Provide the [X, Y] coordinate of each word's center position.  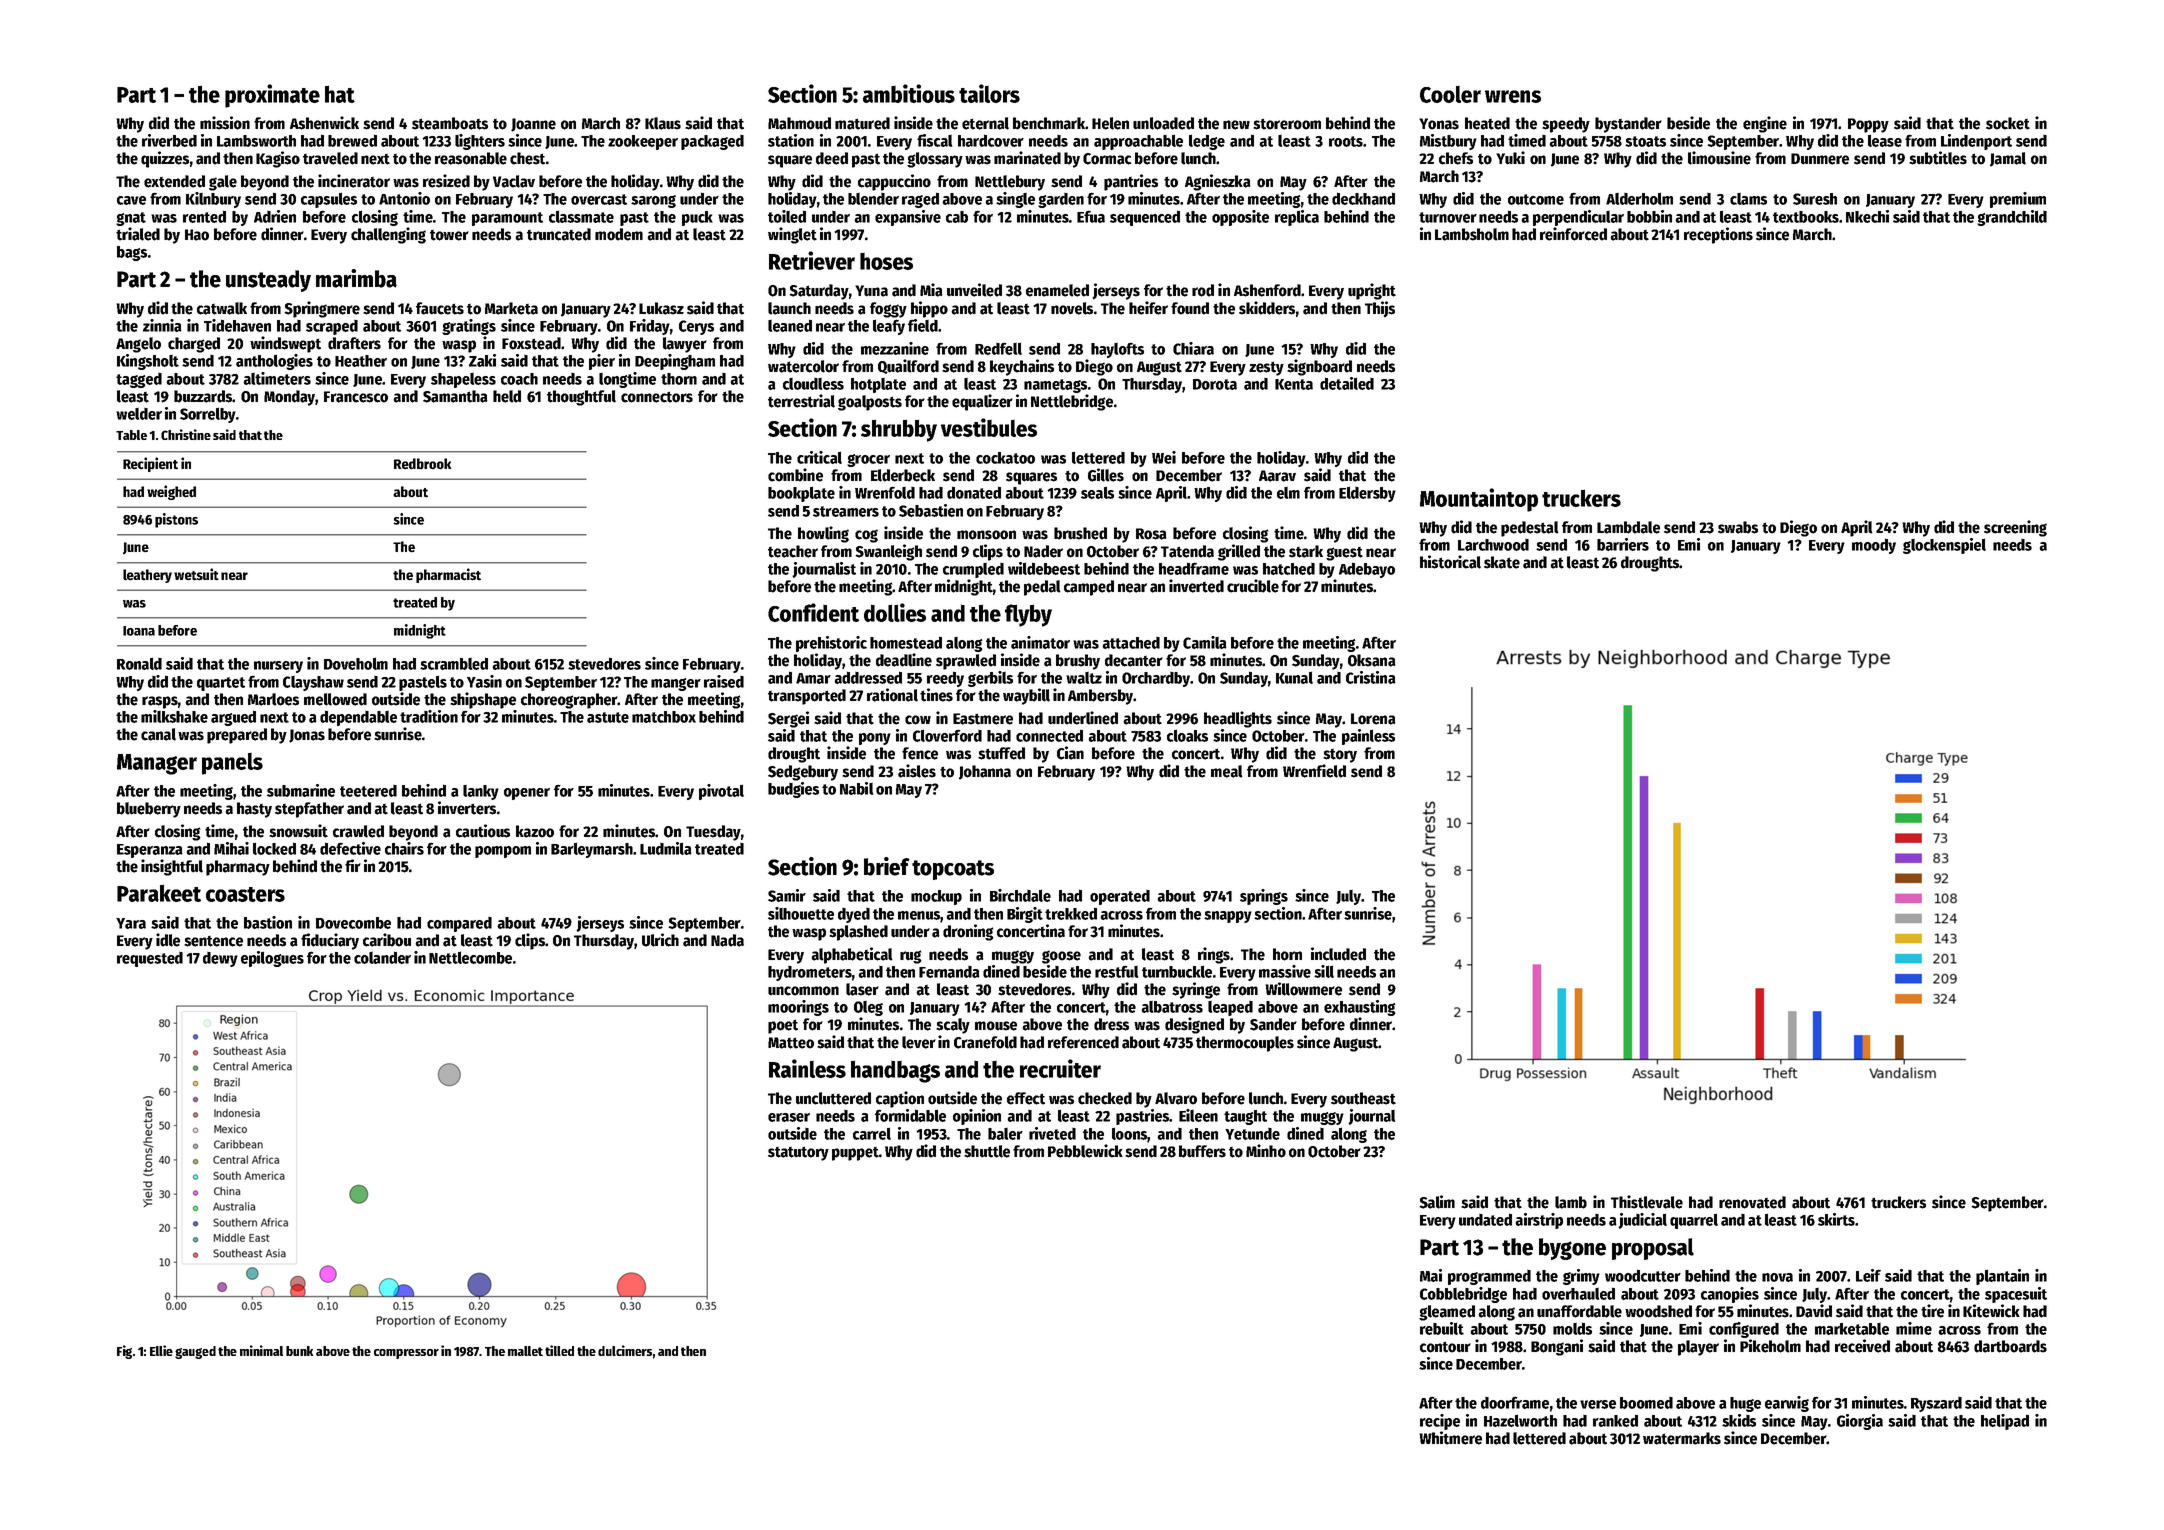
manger [676, 684]
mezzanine [895, 348]
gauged [195, 1352]
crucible [1253, 586]
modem [619, 234]
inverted [1196, 586]
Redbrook [423, 464]
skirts [1836, 1219]
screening [2015, 528]
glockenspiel [1944, 546]
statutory [798, 1153]
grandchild [2012, 218]
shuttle [987, 1151]
